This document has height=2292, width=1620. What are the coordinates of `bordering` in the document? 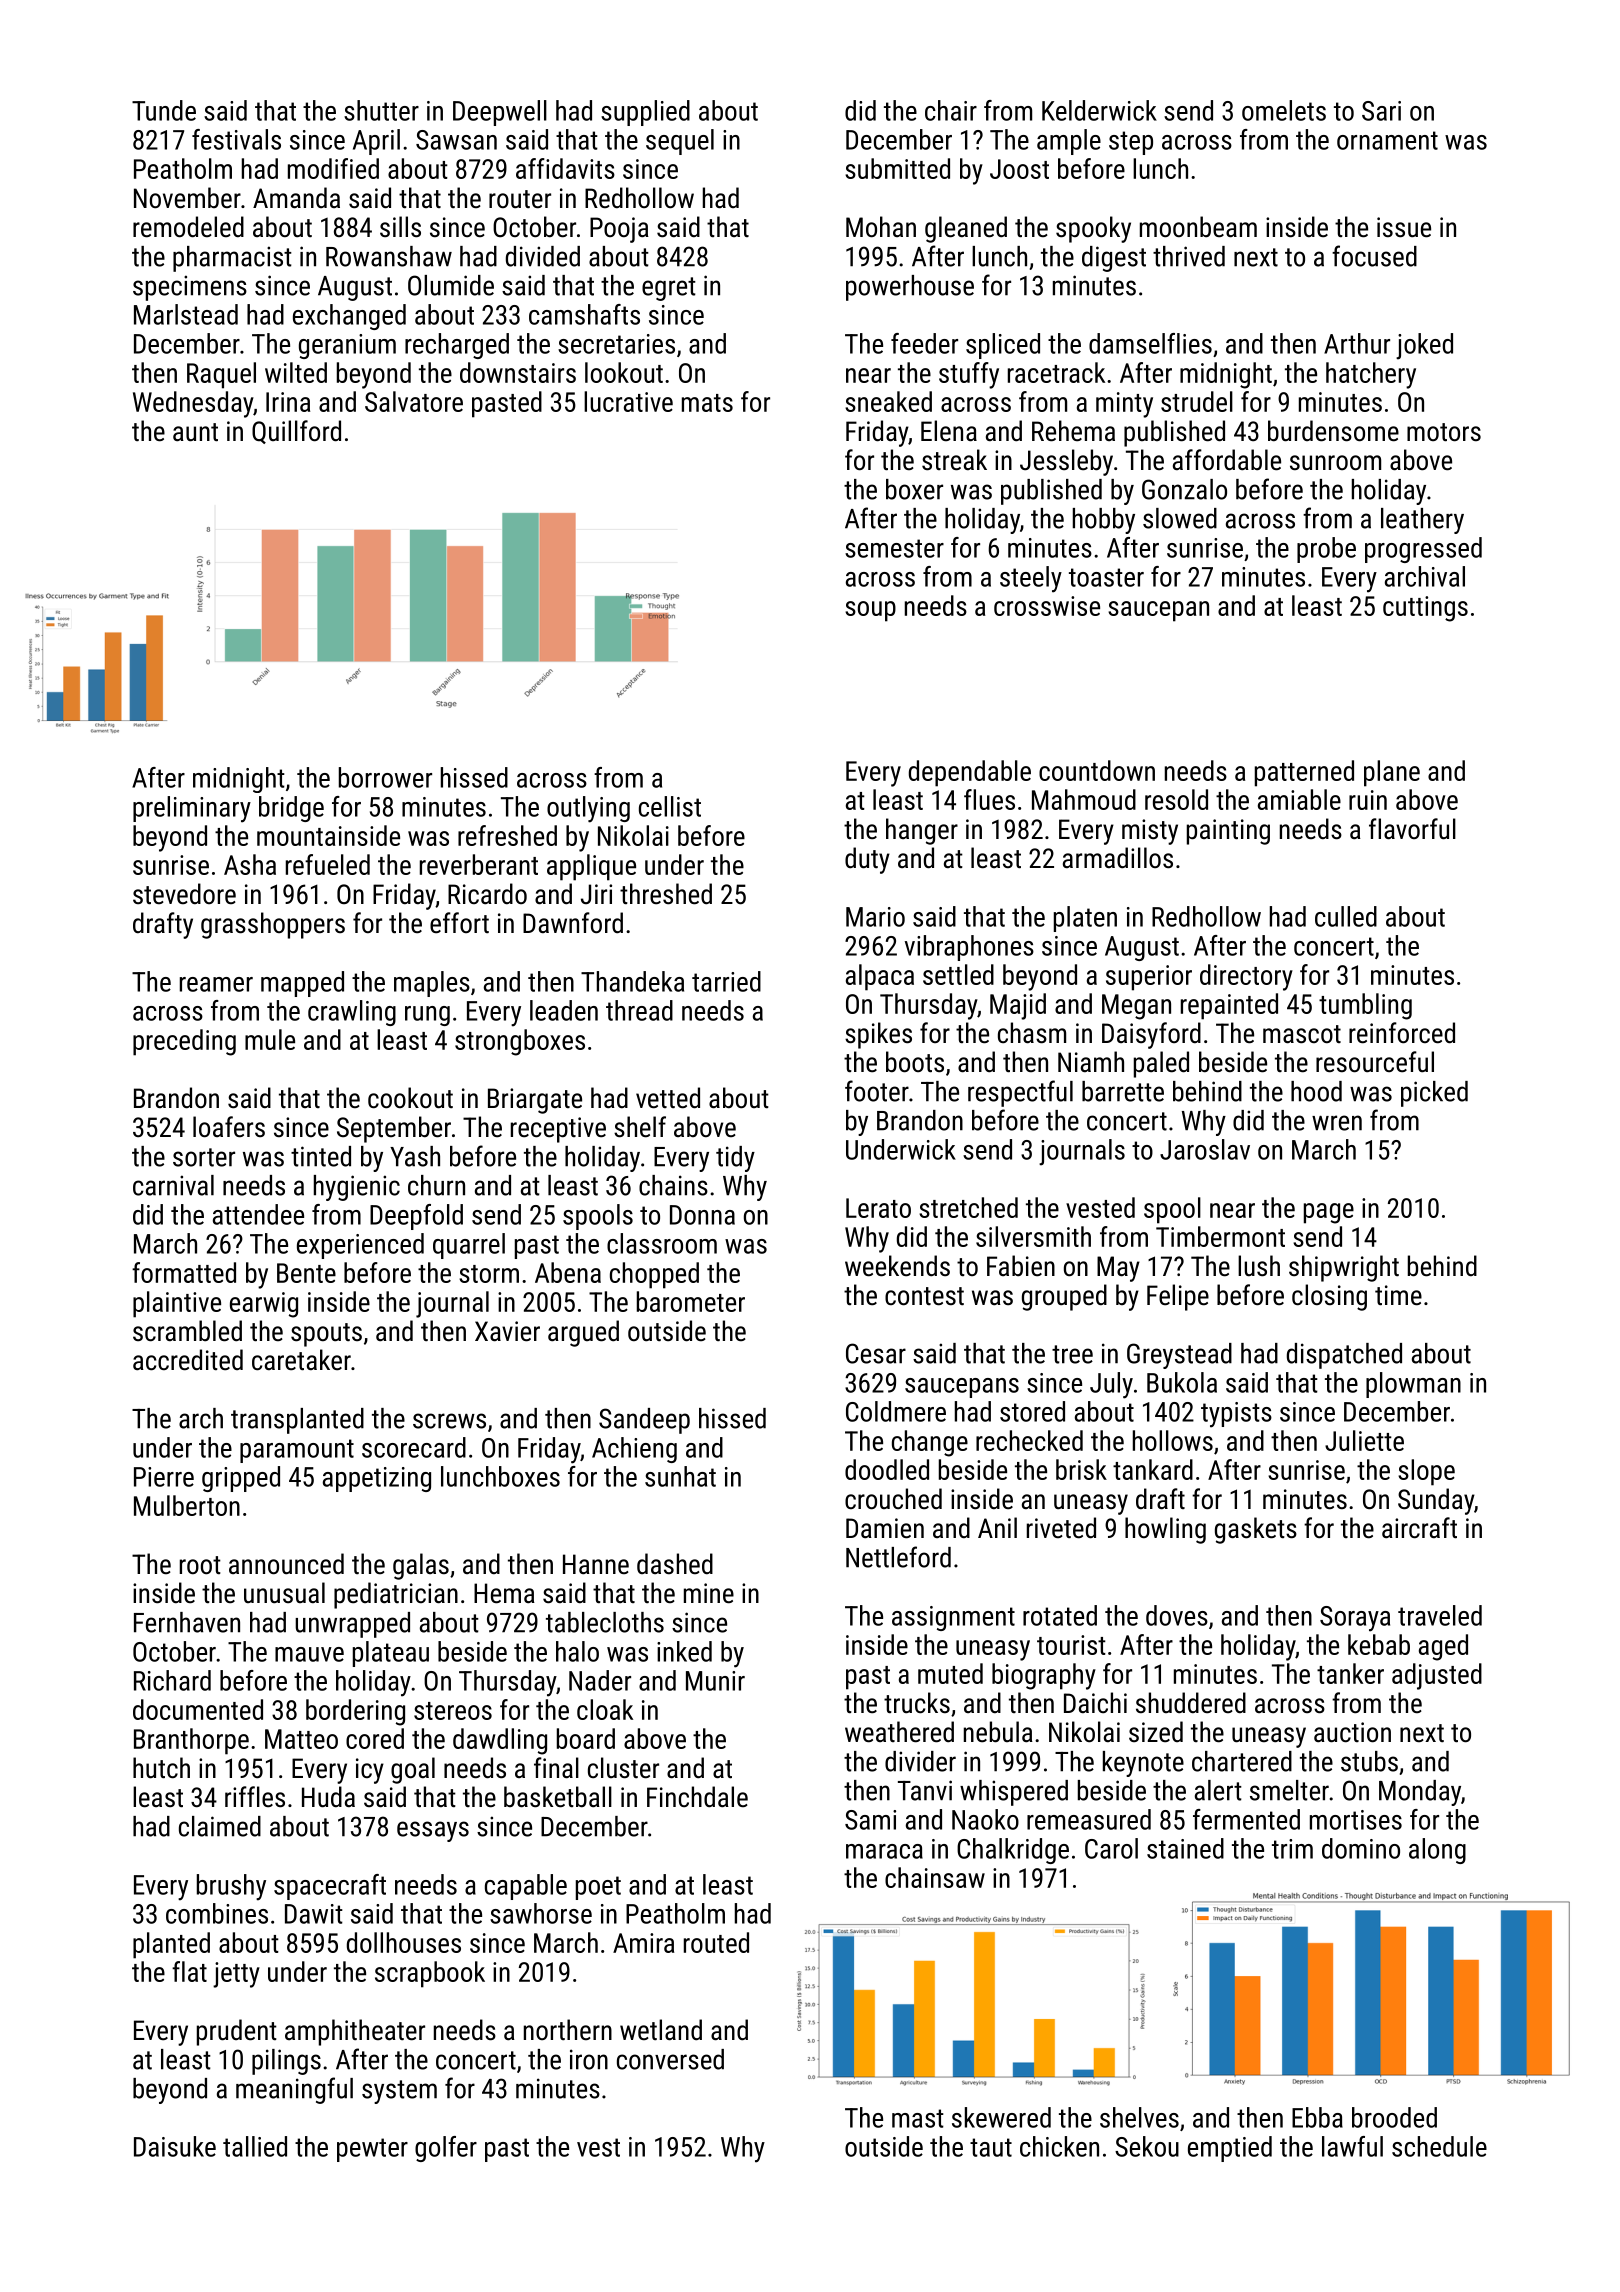 It's located at (355, 1712).
